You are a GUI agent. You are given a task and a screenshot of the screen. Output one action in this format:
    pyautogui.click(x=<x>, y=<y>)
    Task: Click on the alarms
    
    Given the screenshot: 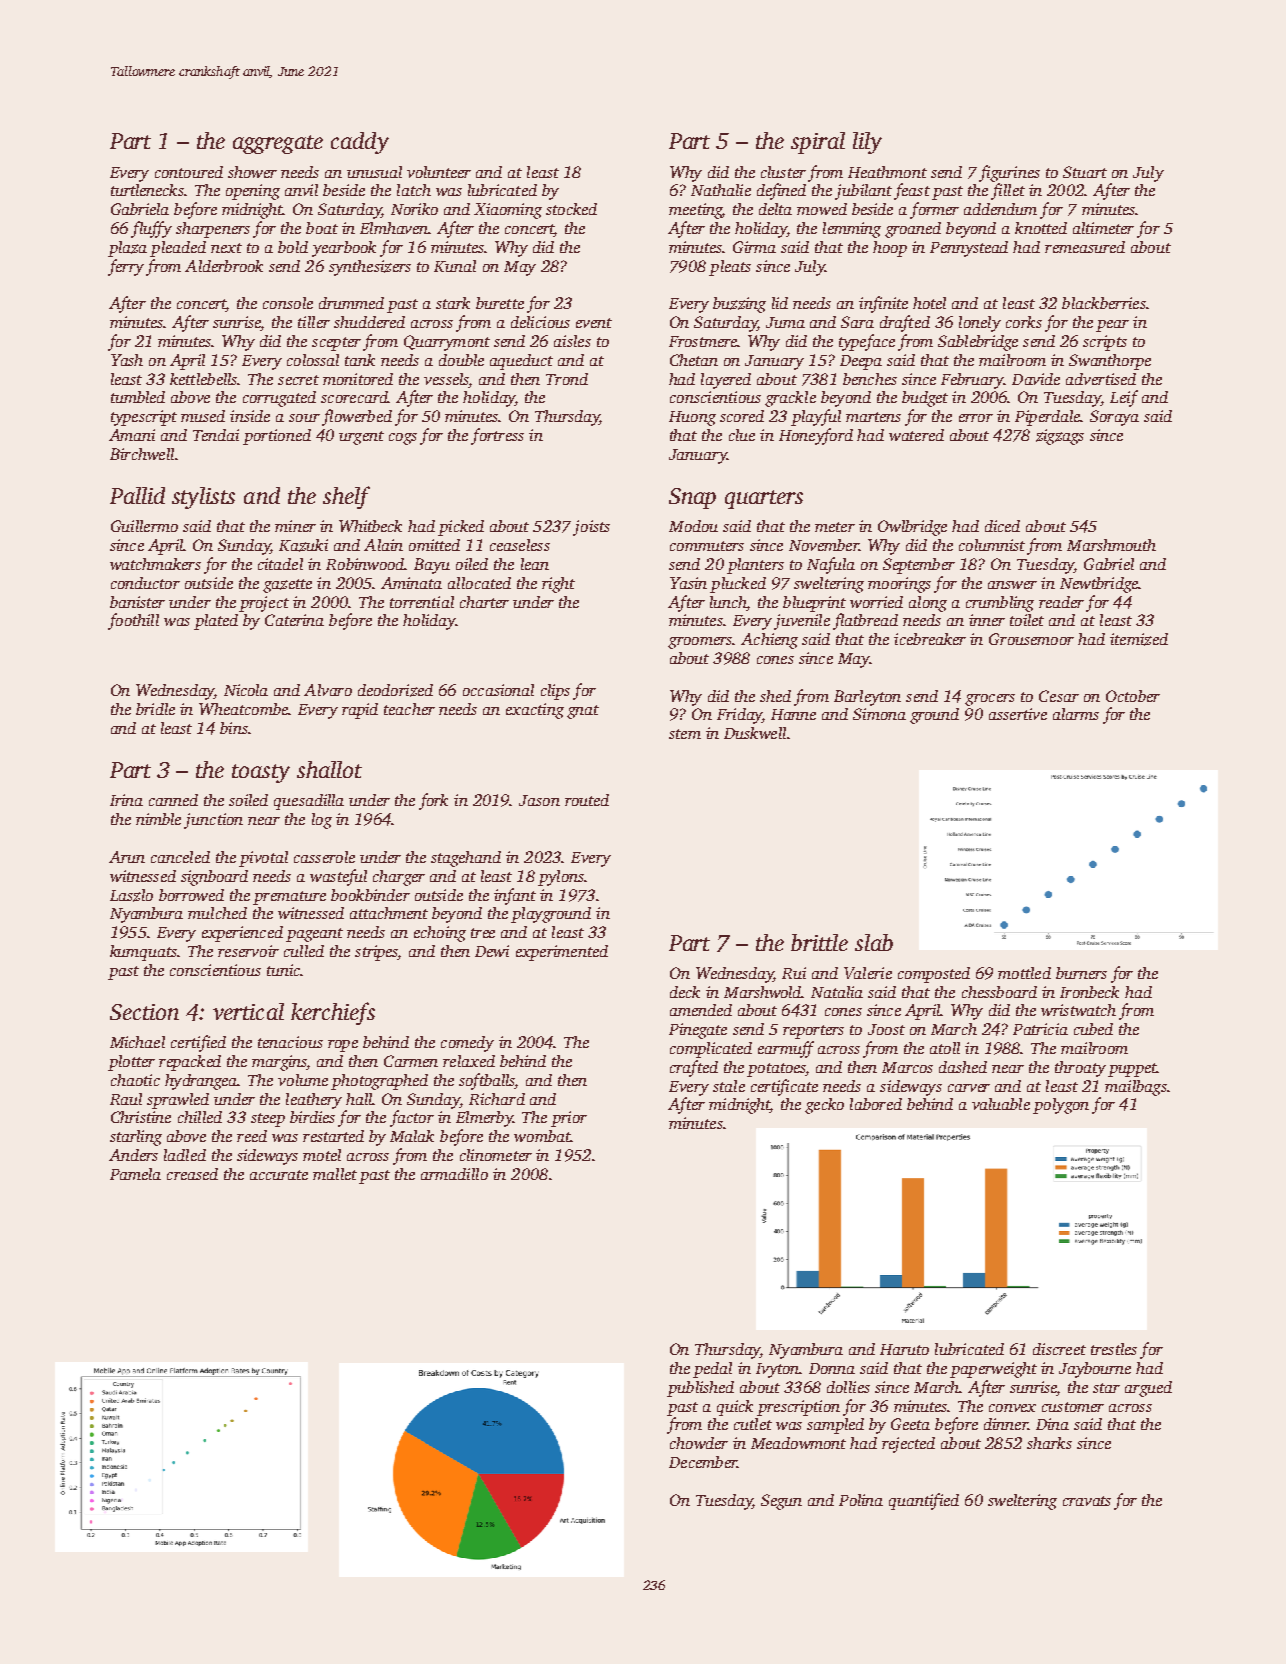 What is the action you would take?
    pyautogui.click(x=1076, y=714)
